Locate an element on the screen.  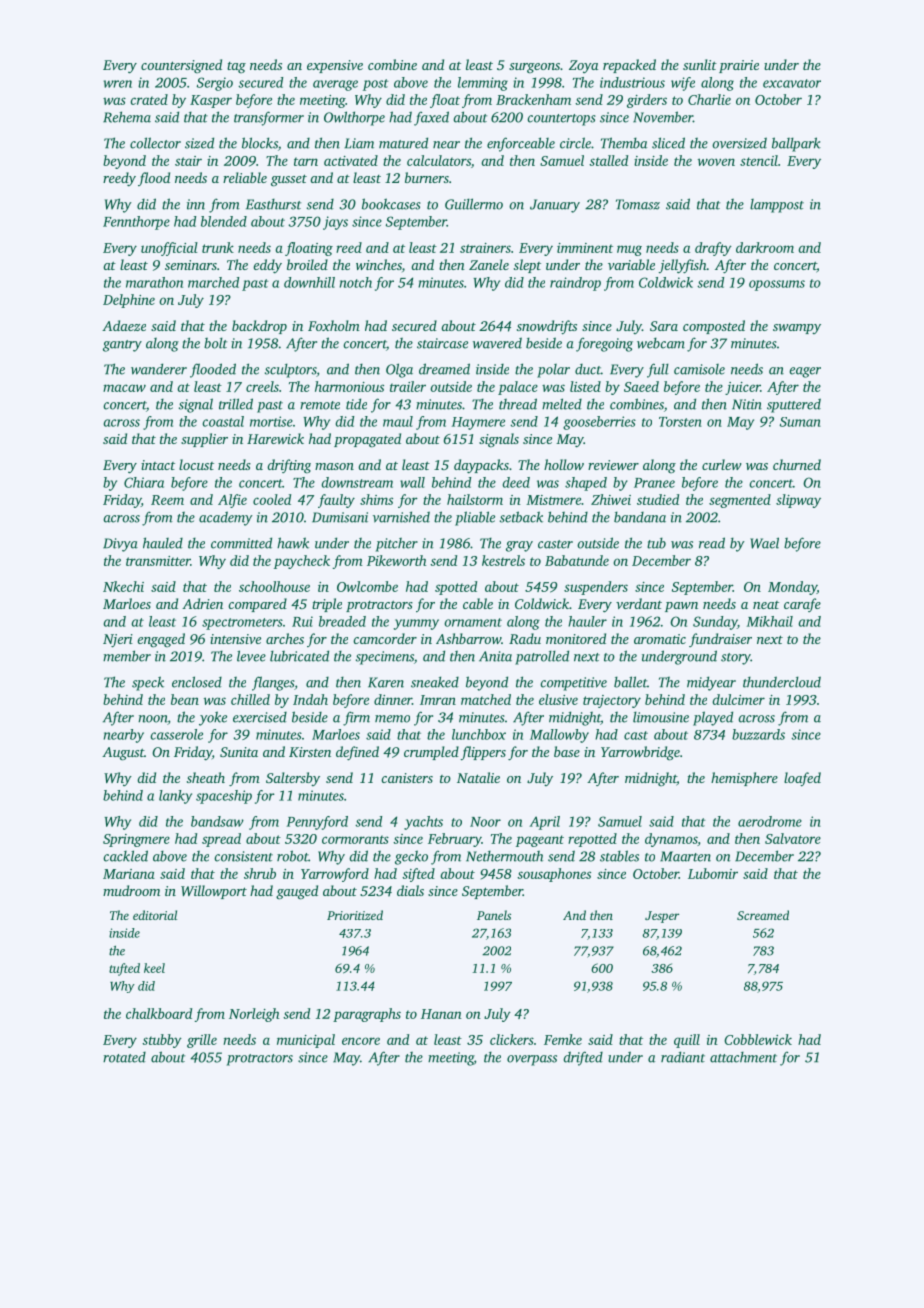
darkroom is located at coordinates (765, 247).
